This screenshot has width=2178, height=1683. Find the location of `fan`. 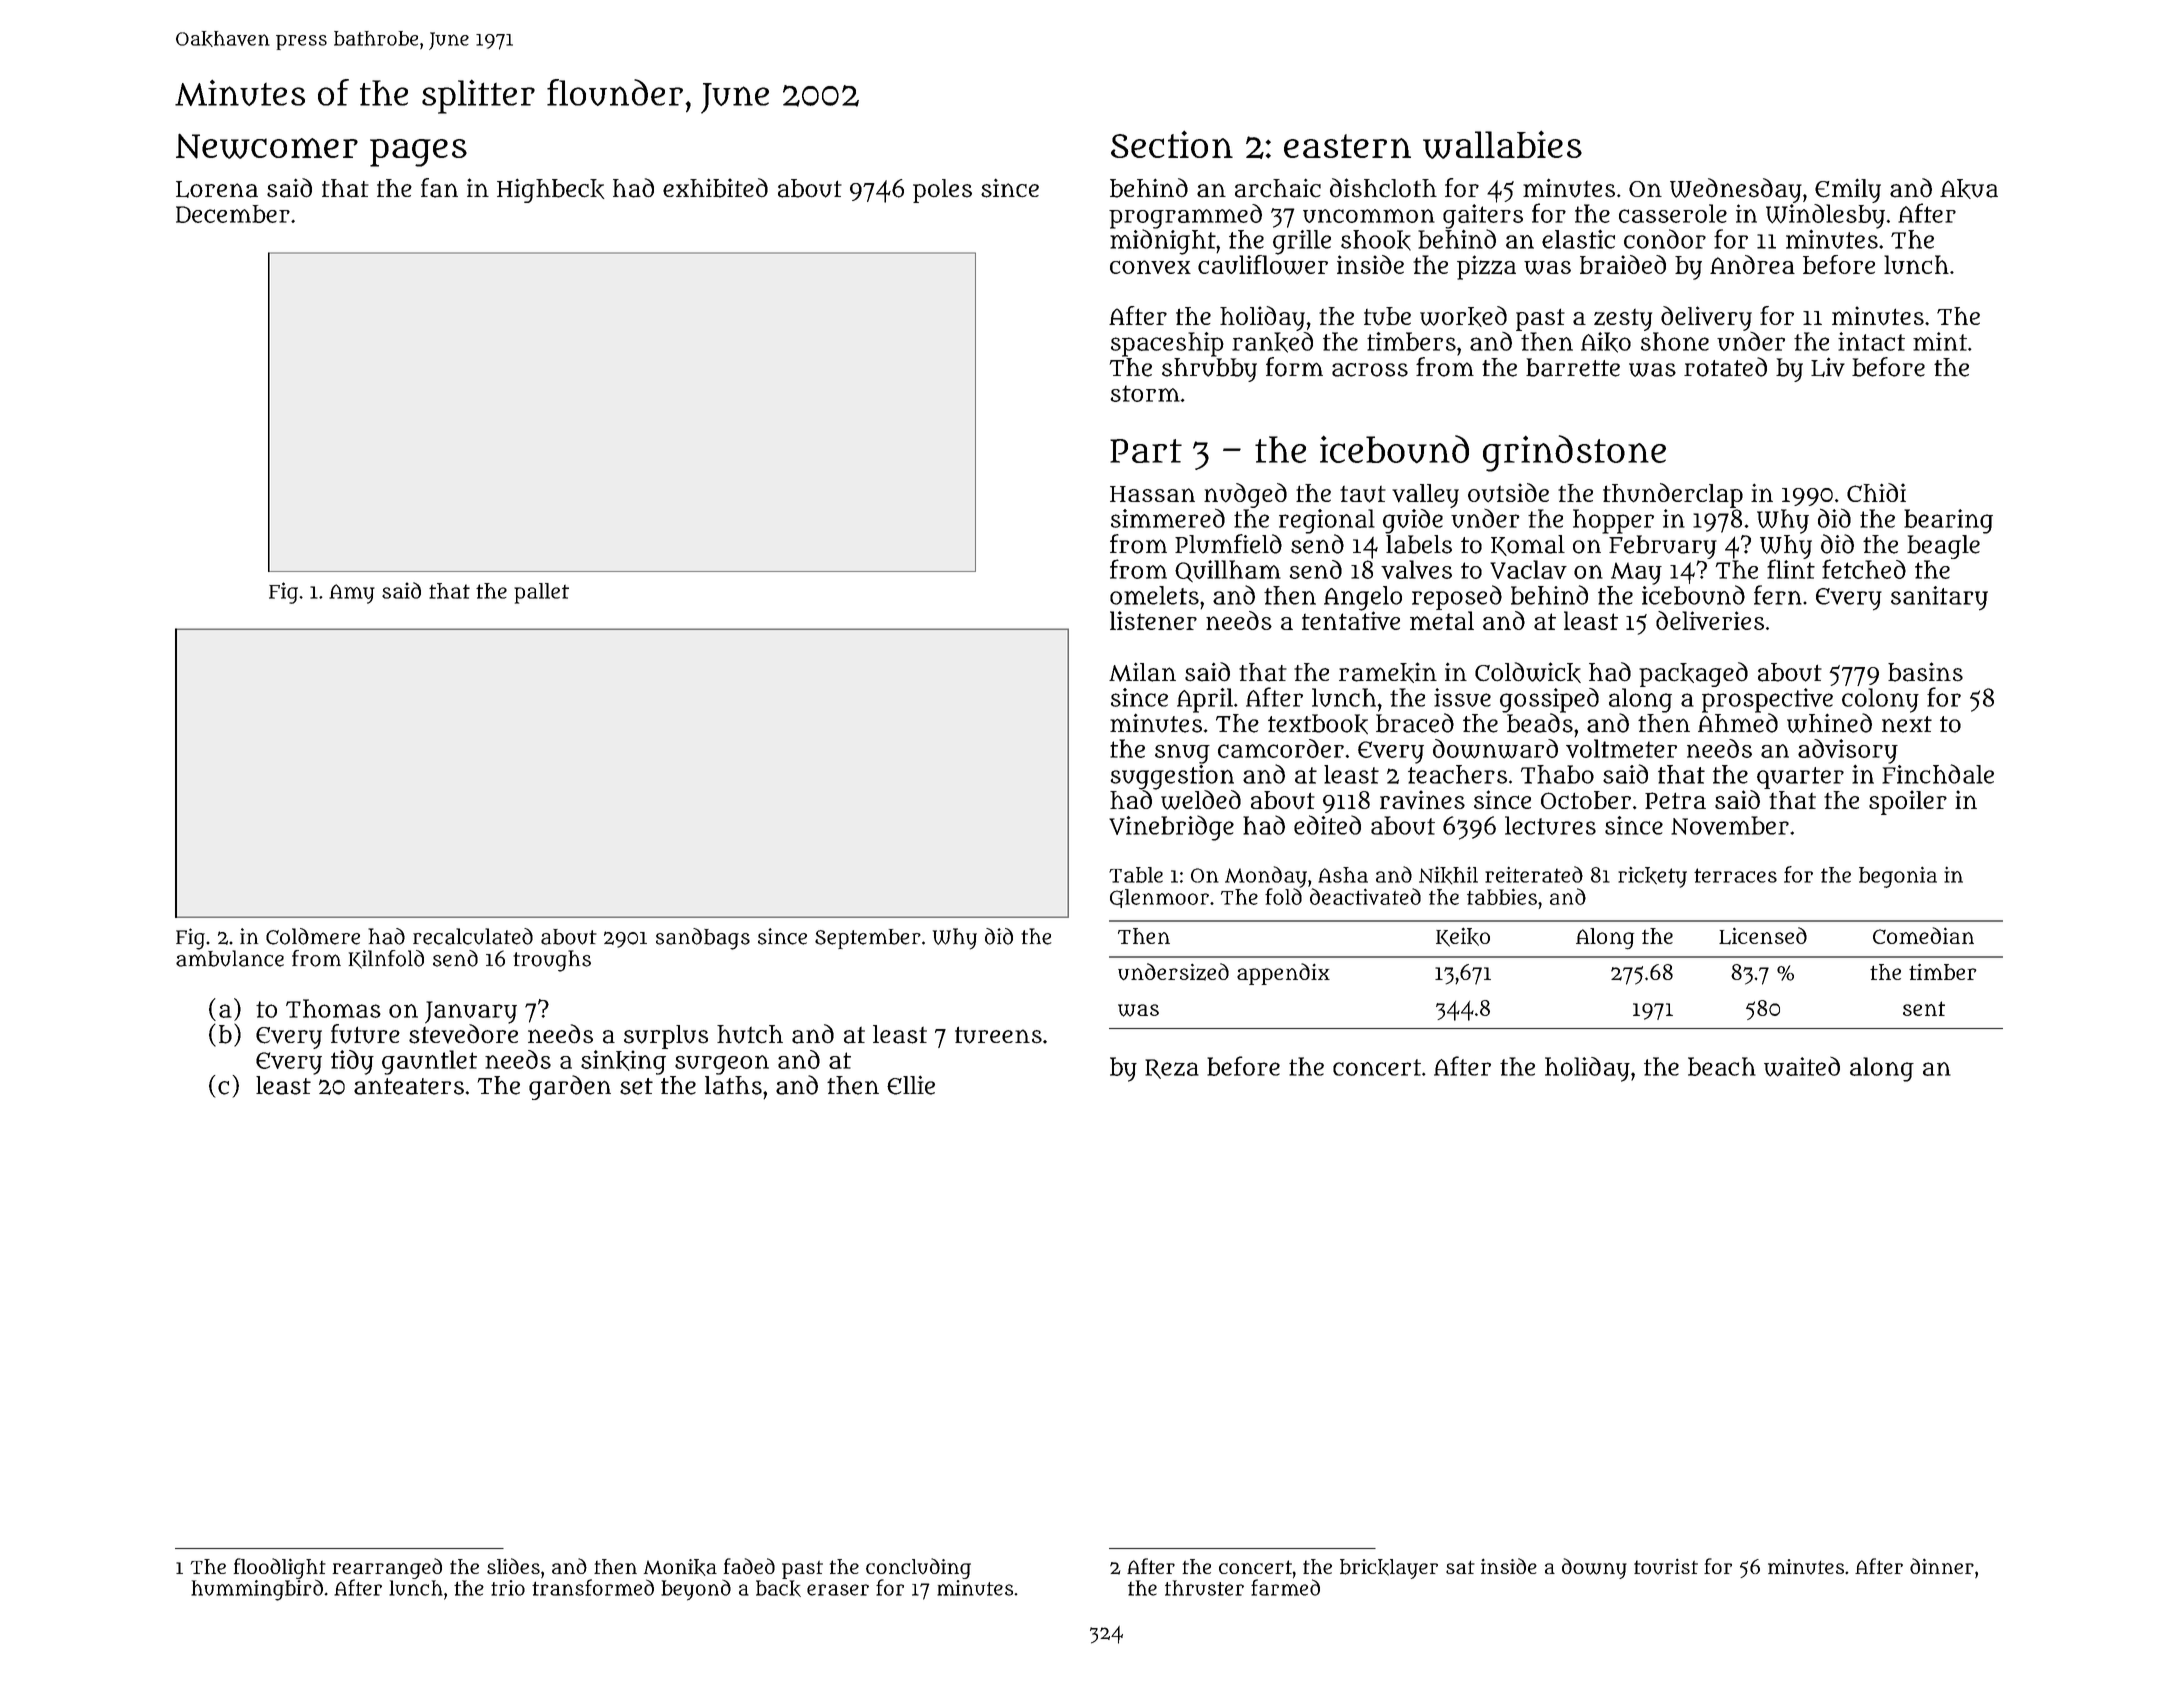

fan is located at coordinates (439, 188).
